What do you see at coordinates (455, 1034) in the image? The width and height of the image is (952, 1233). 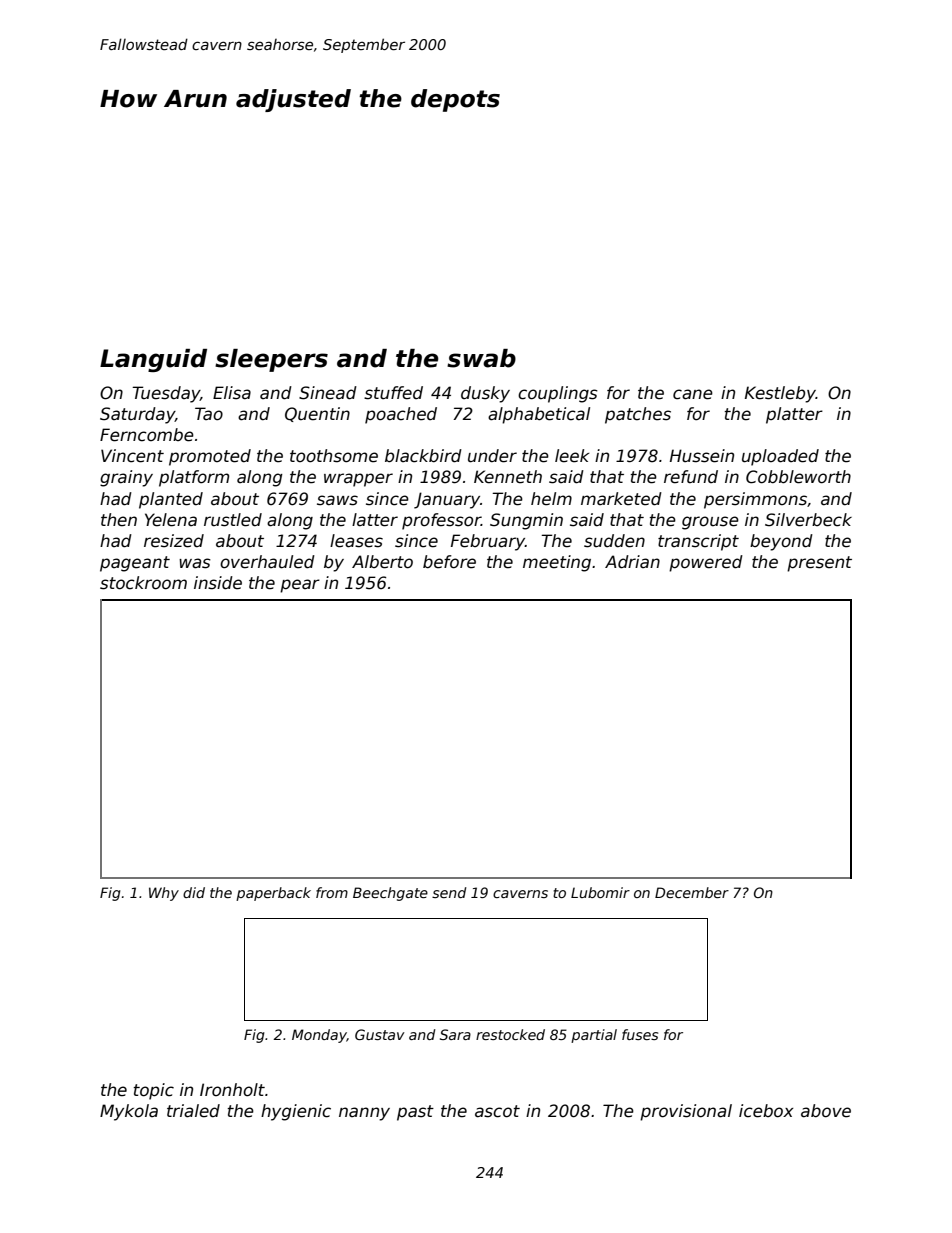 I see `Sara` at bounding box center [455, 1034].
